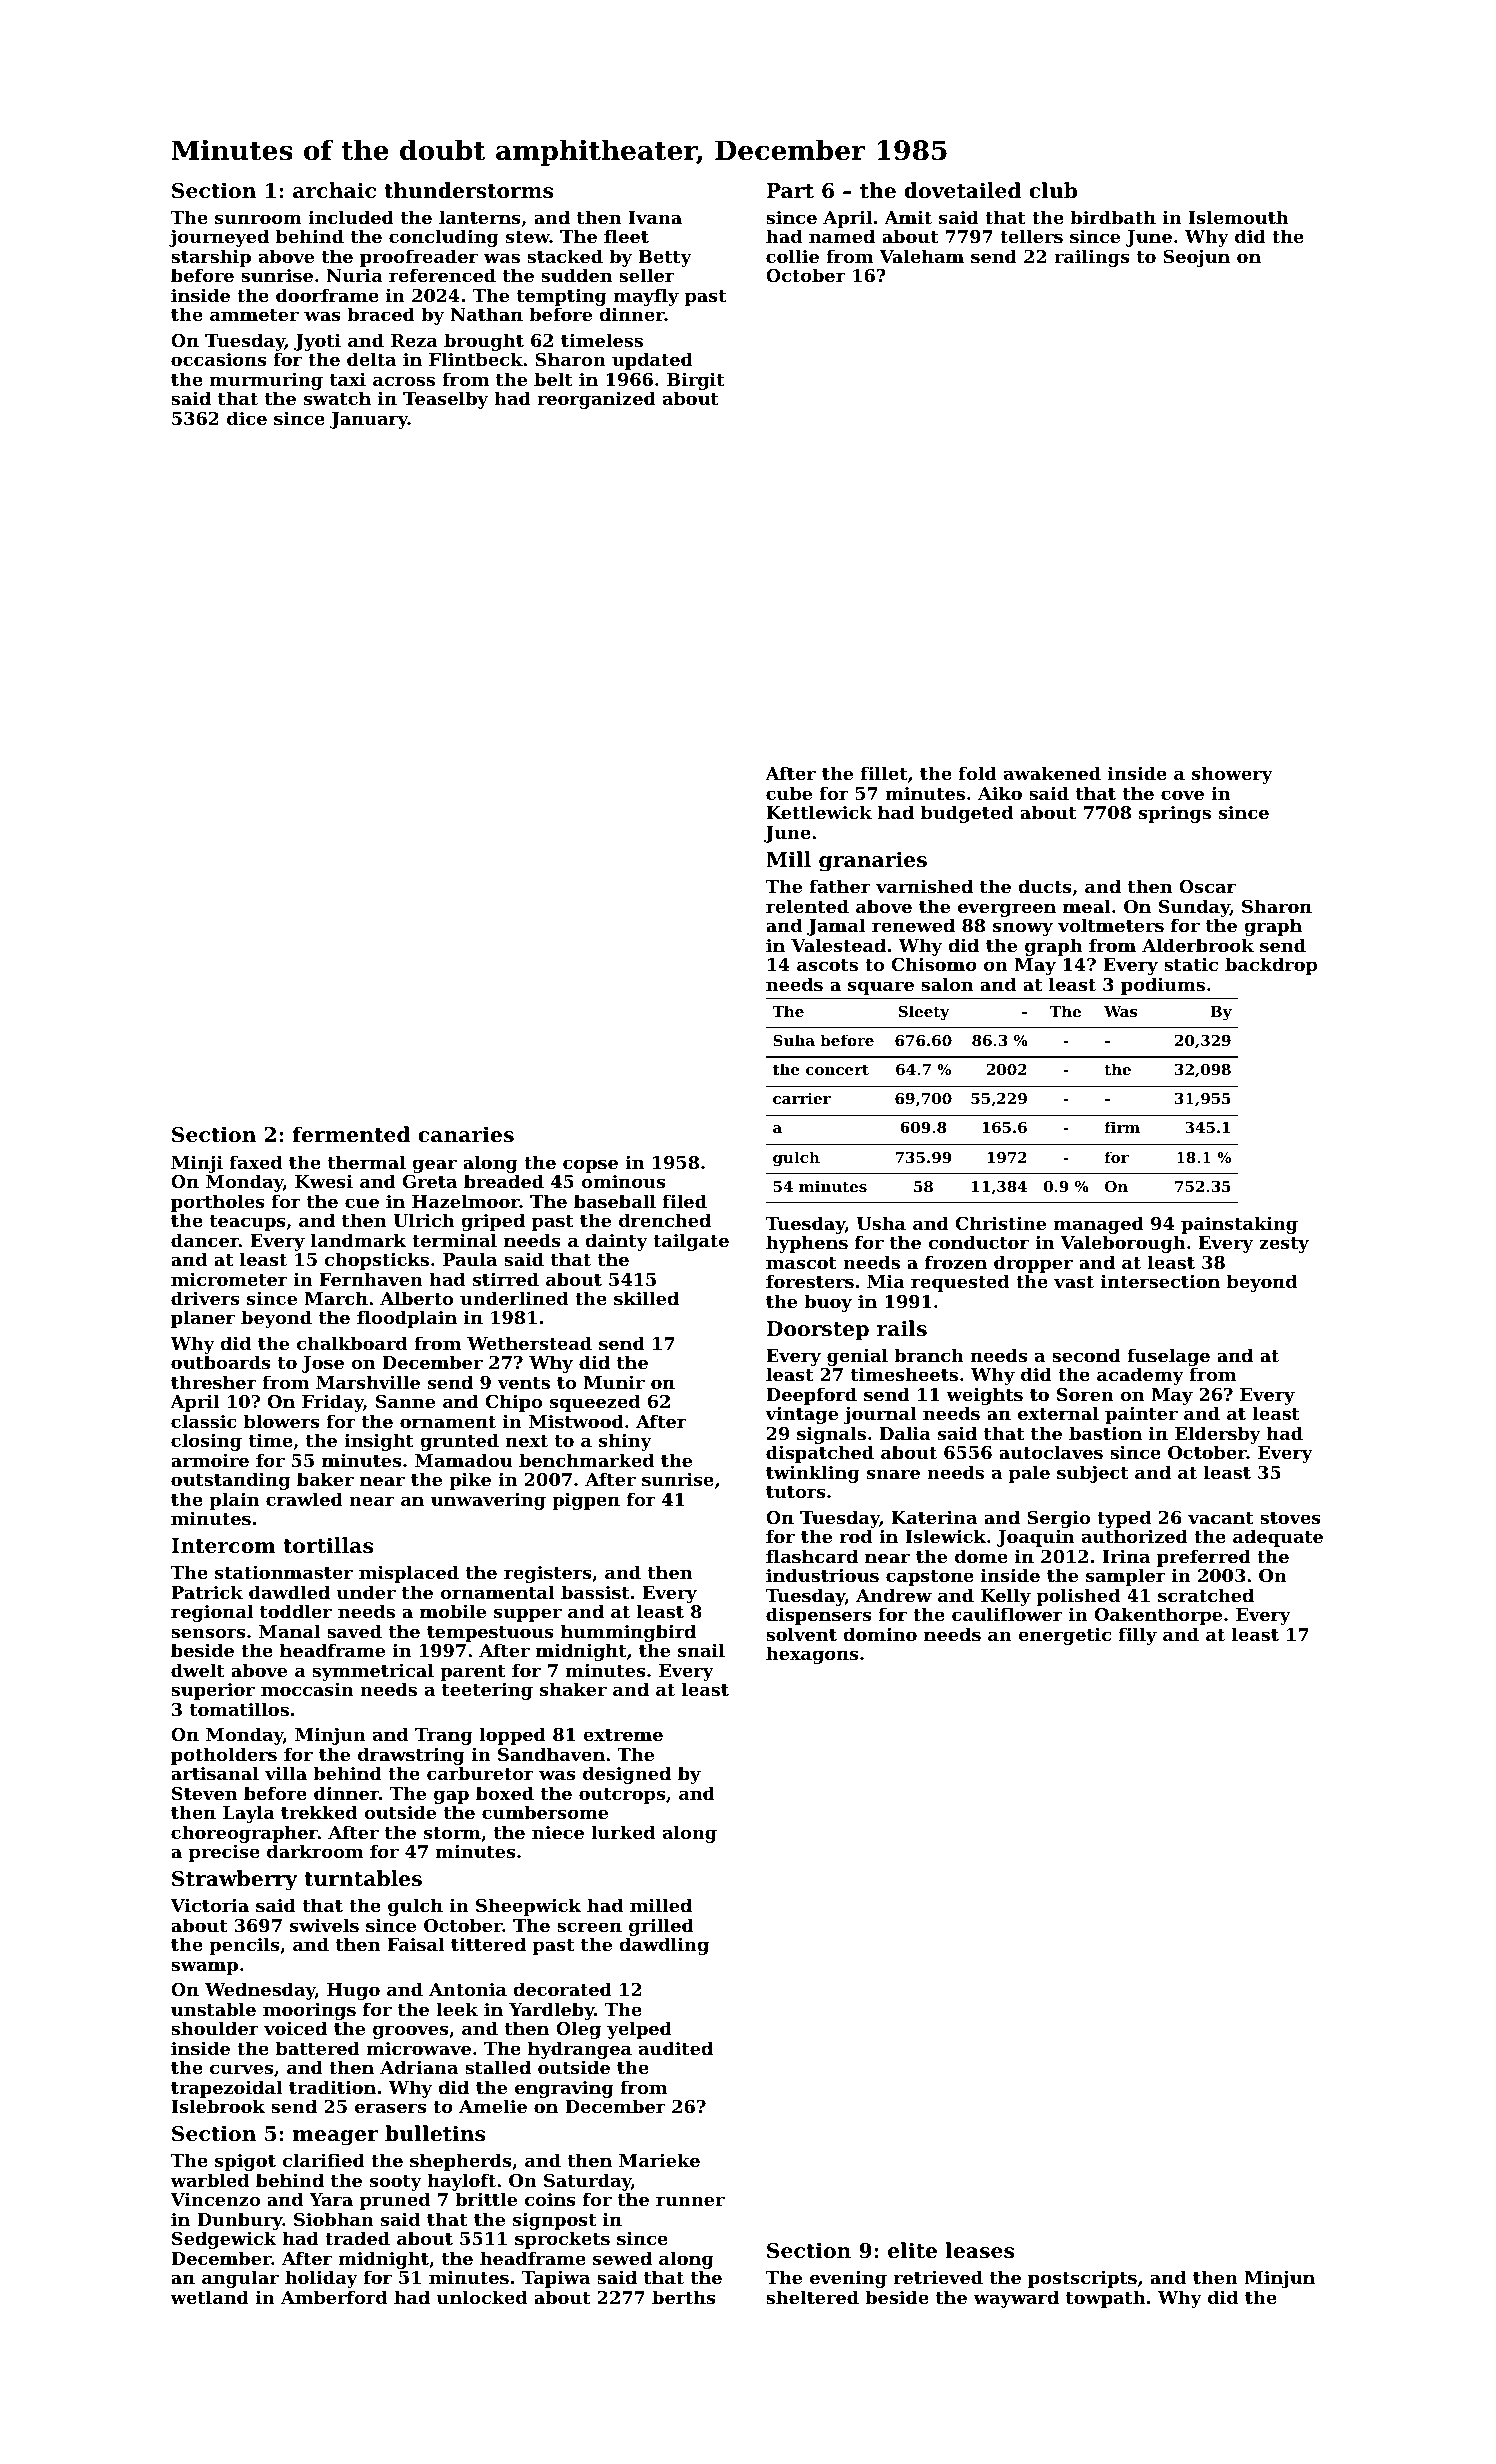 This image has height=2464, width=1496. Describe the element at coordinates (1092, 258) in the image. I see `railings` at that location.
